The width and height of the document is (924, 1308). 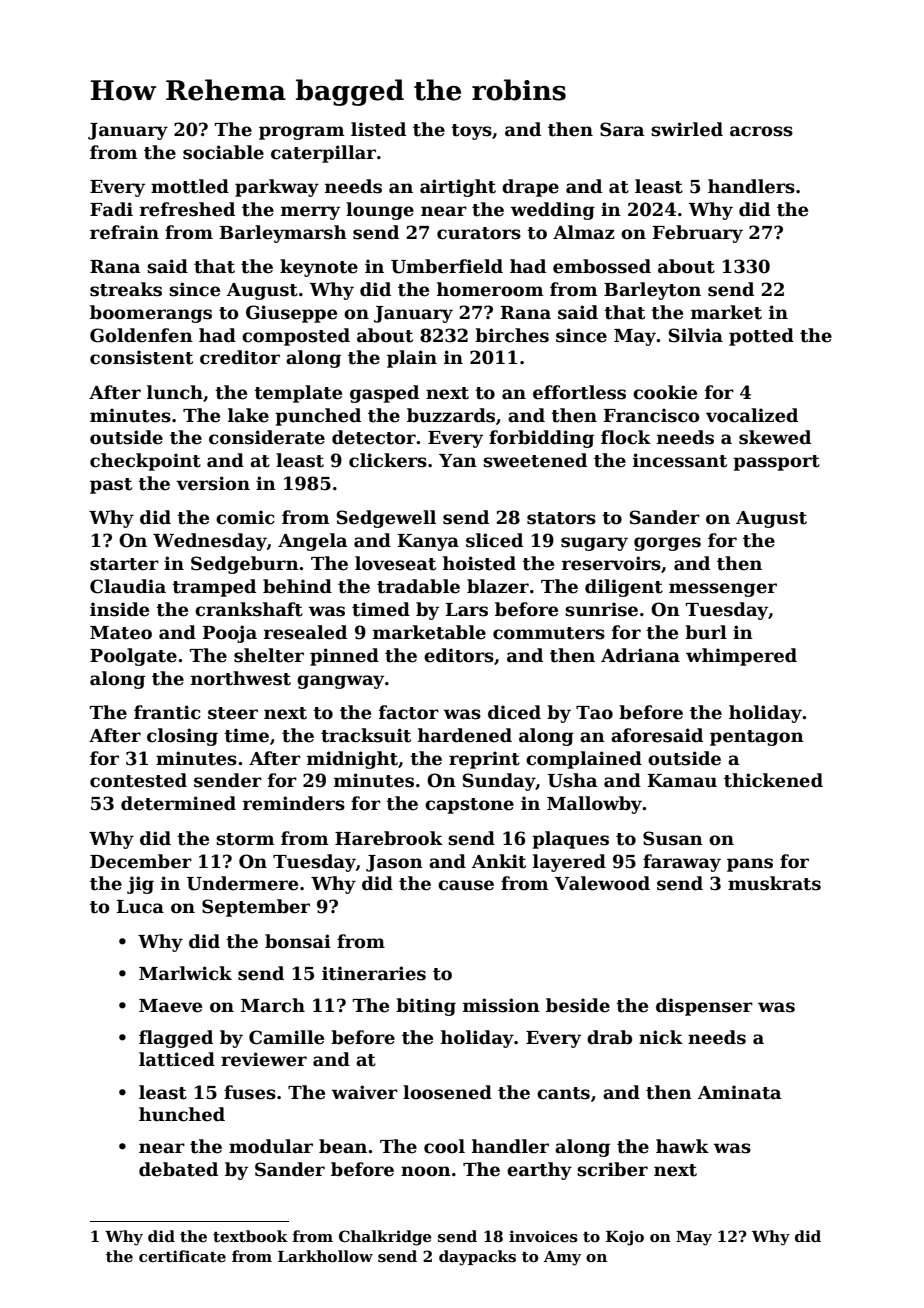 What do you see at coordinates (761, 131) in the document?
I see `across` at bounding box center [761, 131].
